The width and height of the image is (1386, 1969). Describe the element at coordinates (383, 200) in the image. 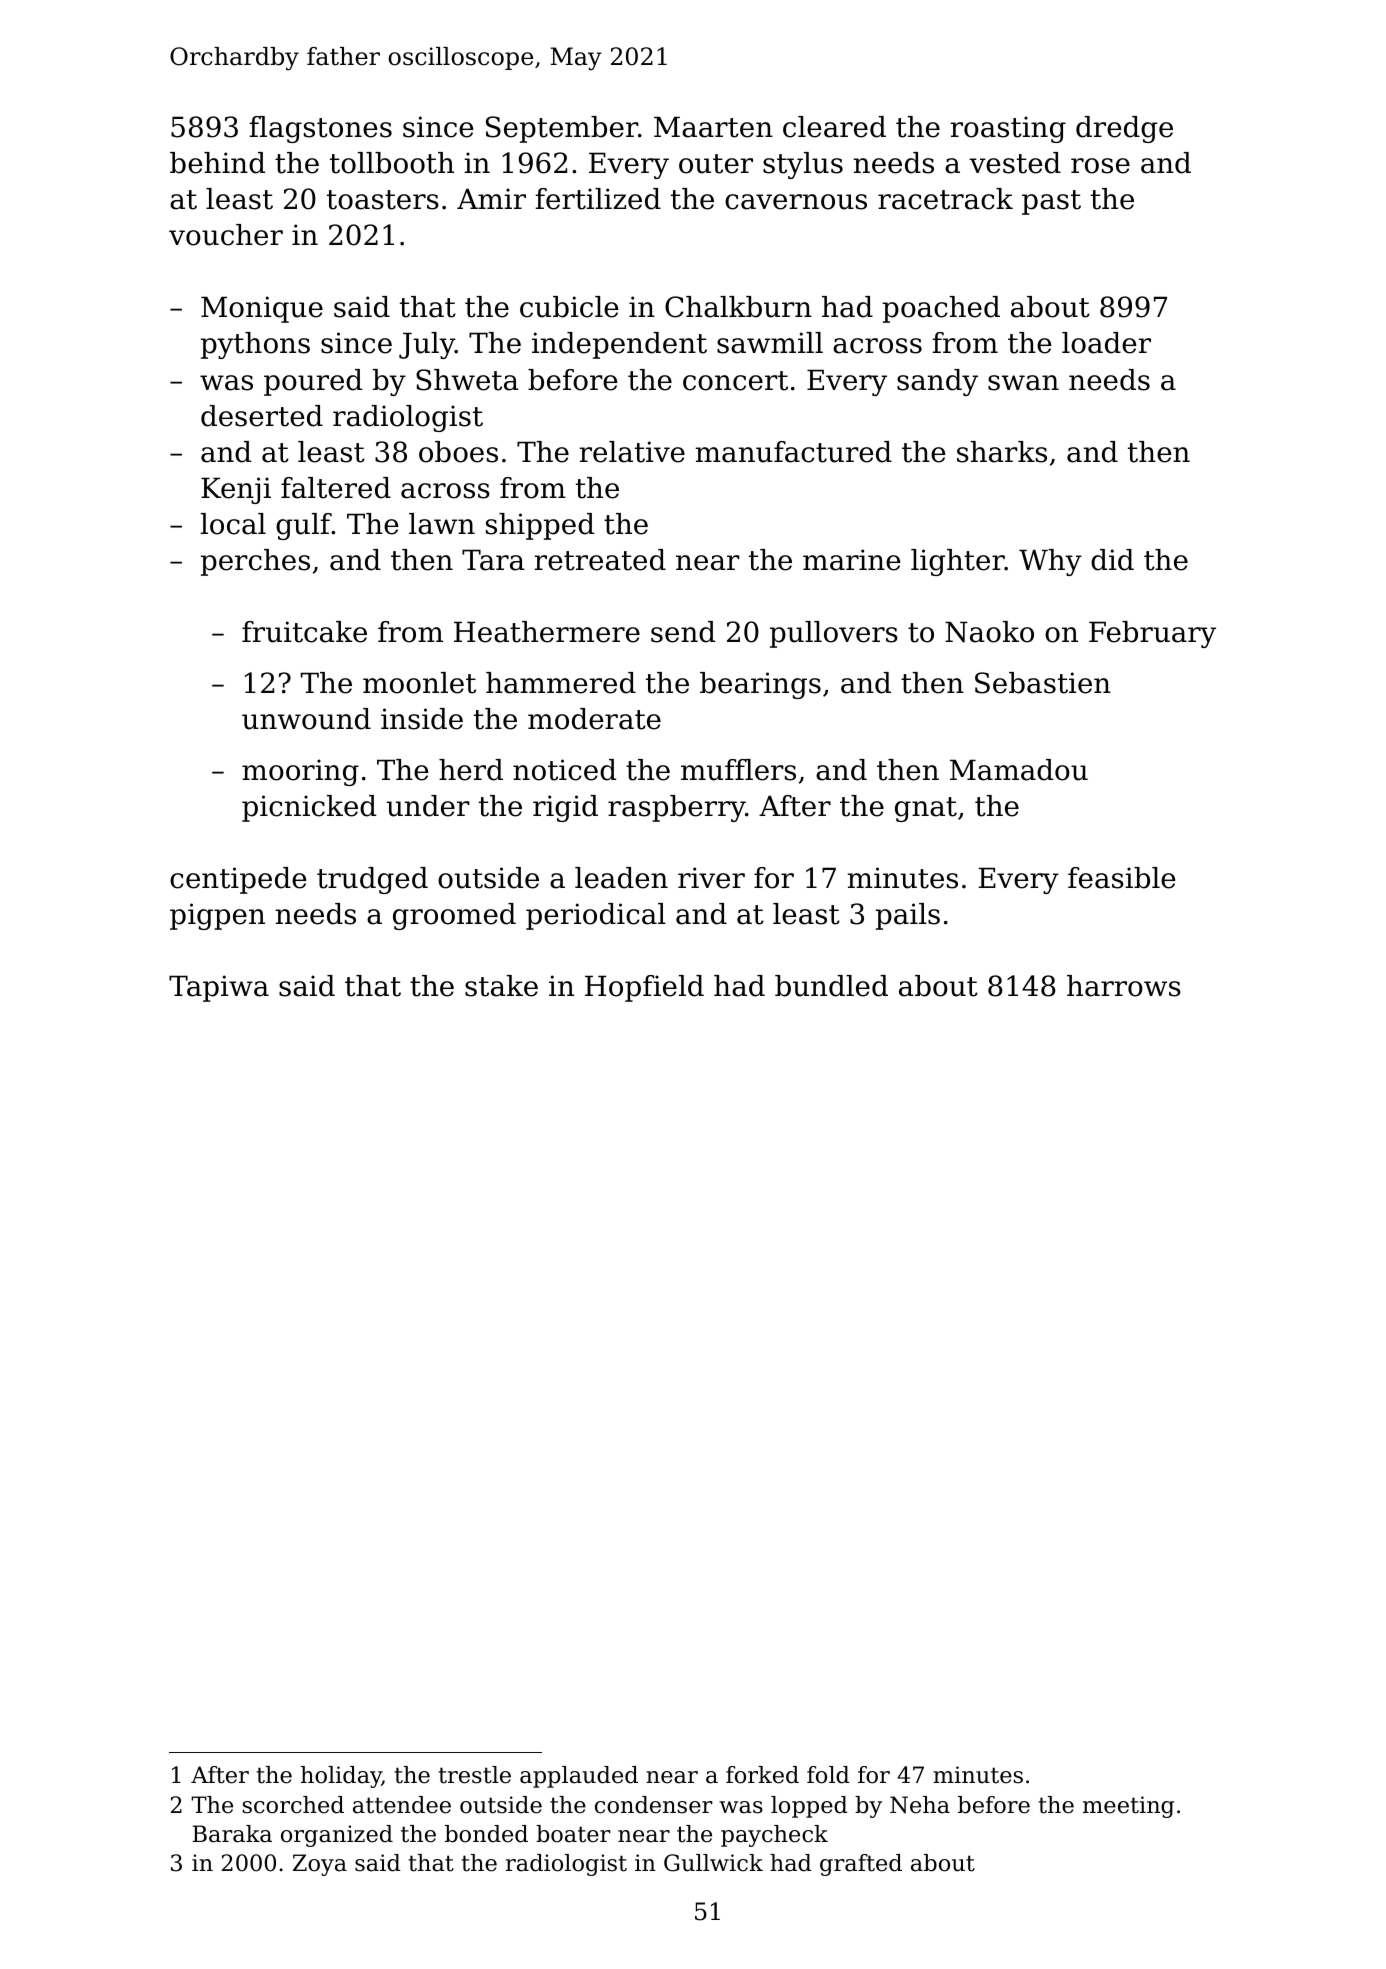

I see `toasters` at that location.
